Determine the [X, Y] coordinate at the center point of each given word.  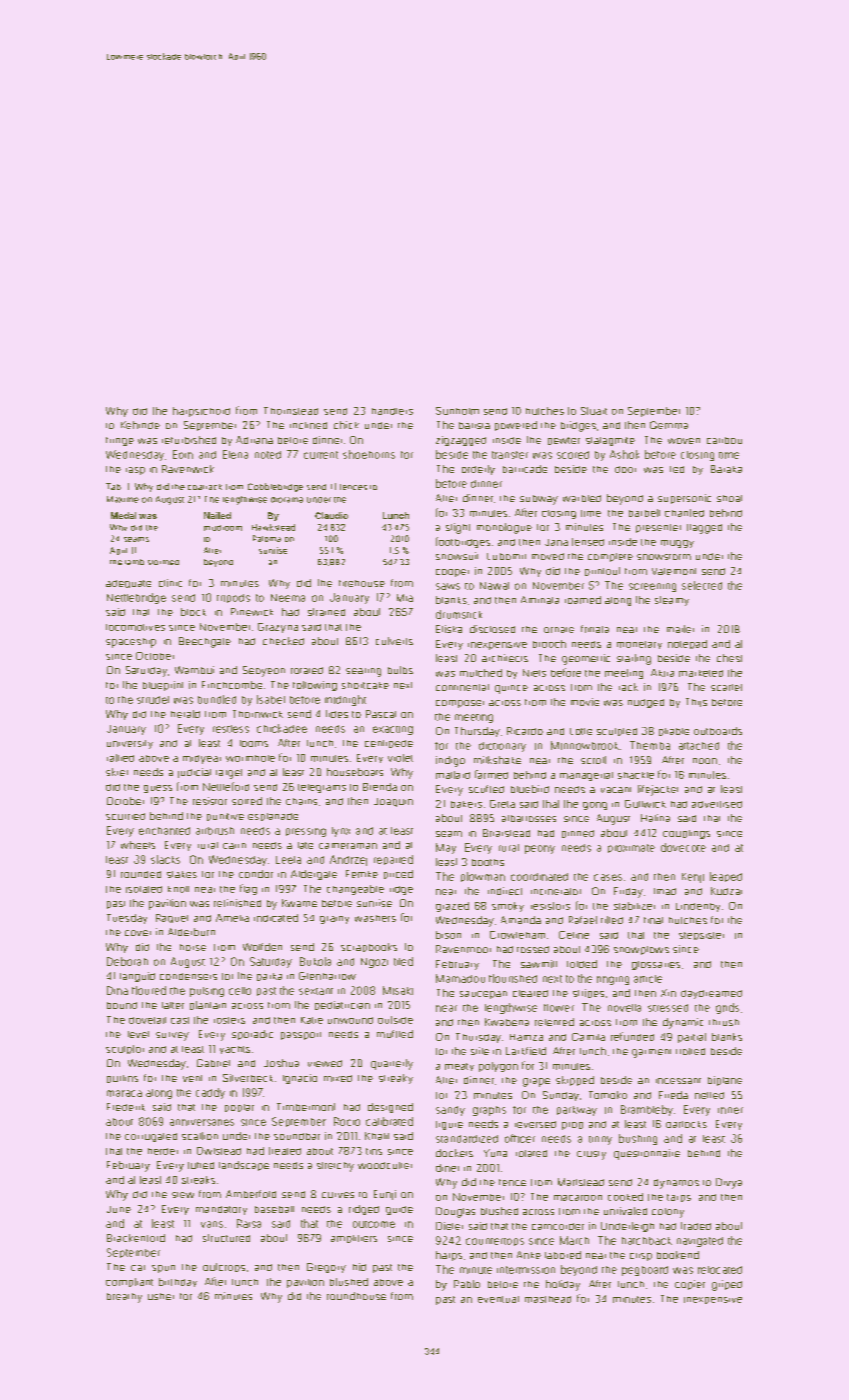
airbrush [215, 831]
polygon [498, 1067]
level [138, 1034]
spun [163, 1269]
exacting [393, 730]
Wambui [194, 670]
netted [709, 1095]
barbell [644, 513]
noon [705, 761]
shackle [636, 775]
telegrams [322, 788]
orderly [478, 470]
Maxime [123, 499]
